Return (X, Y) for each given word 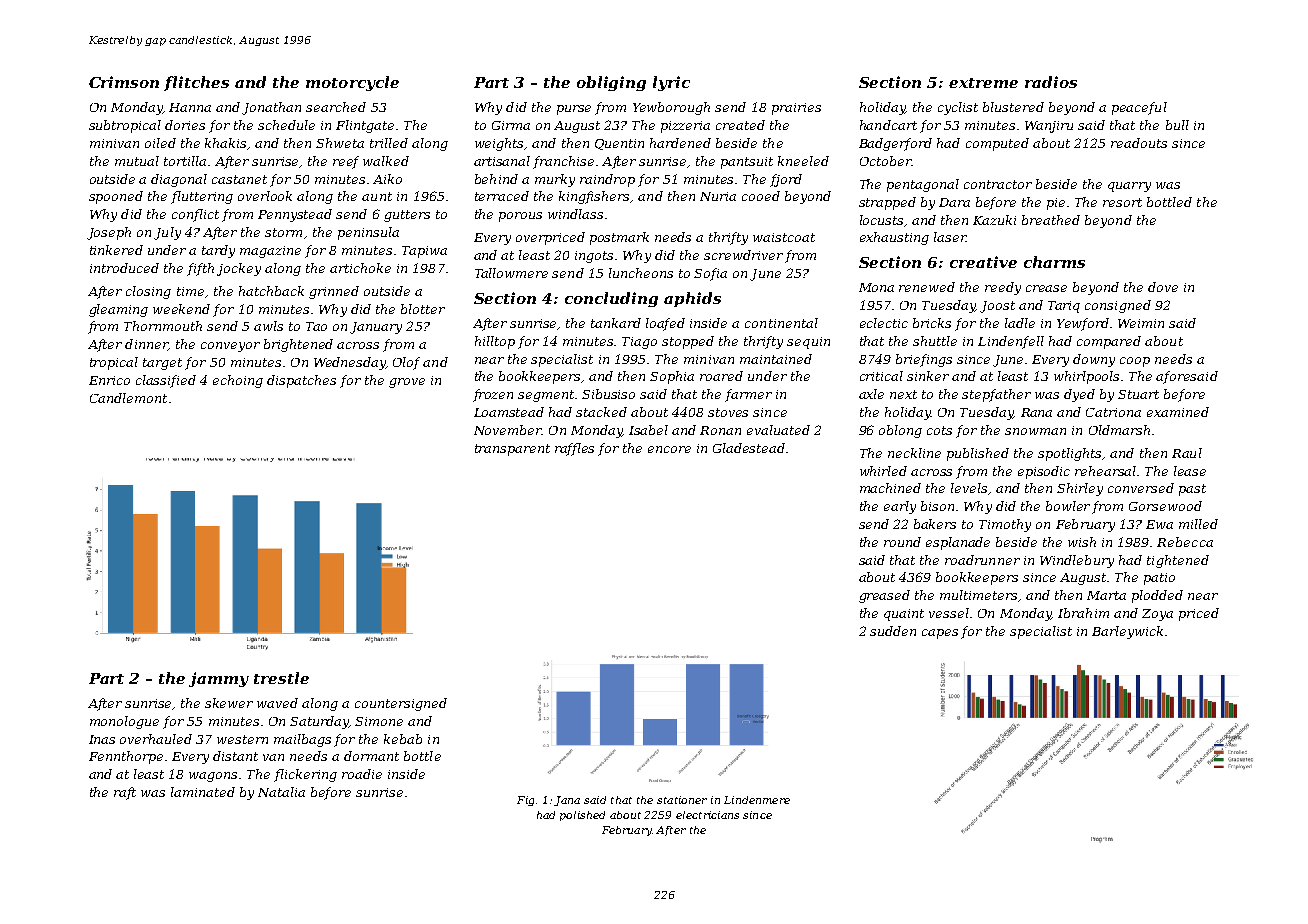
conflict (195, 215)
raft (125, 793)
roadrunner (982, 560)
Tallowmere (511, 273)
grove (407, 383)
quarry (1129, 187)
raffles (574, 449)
